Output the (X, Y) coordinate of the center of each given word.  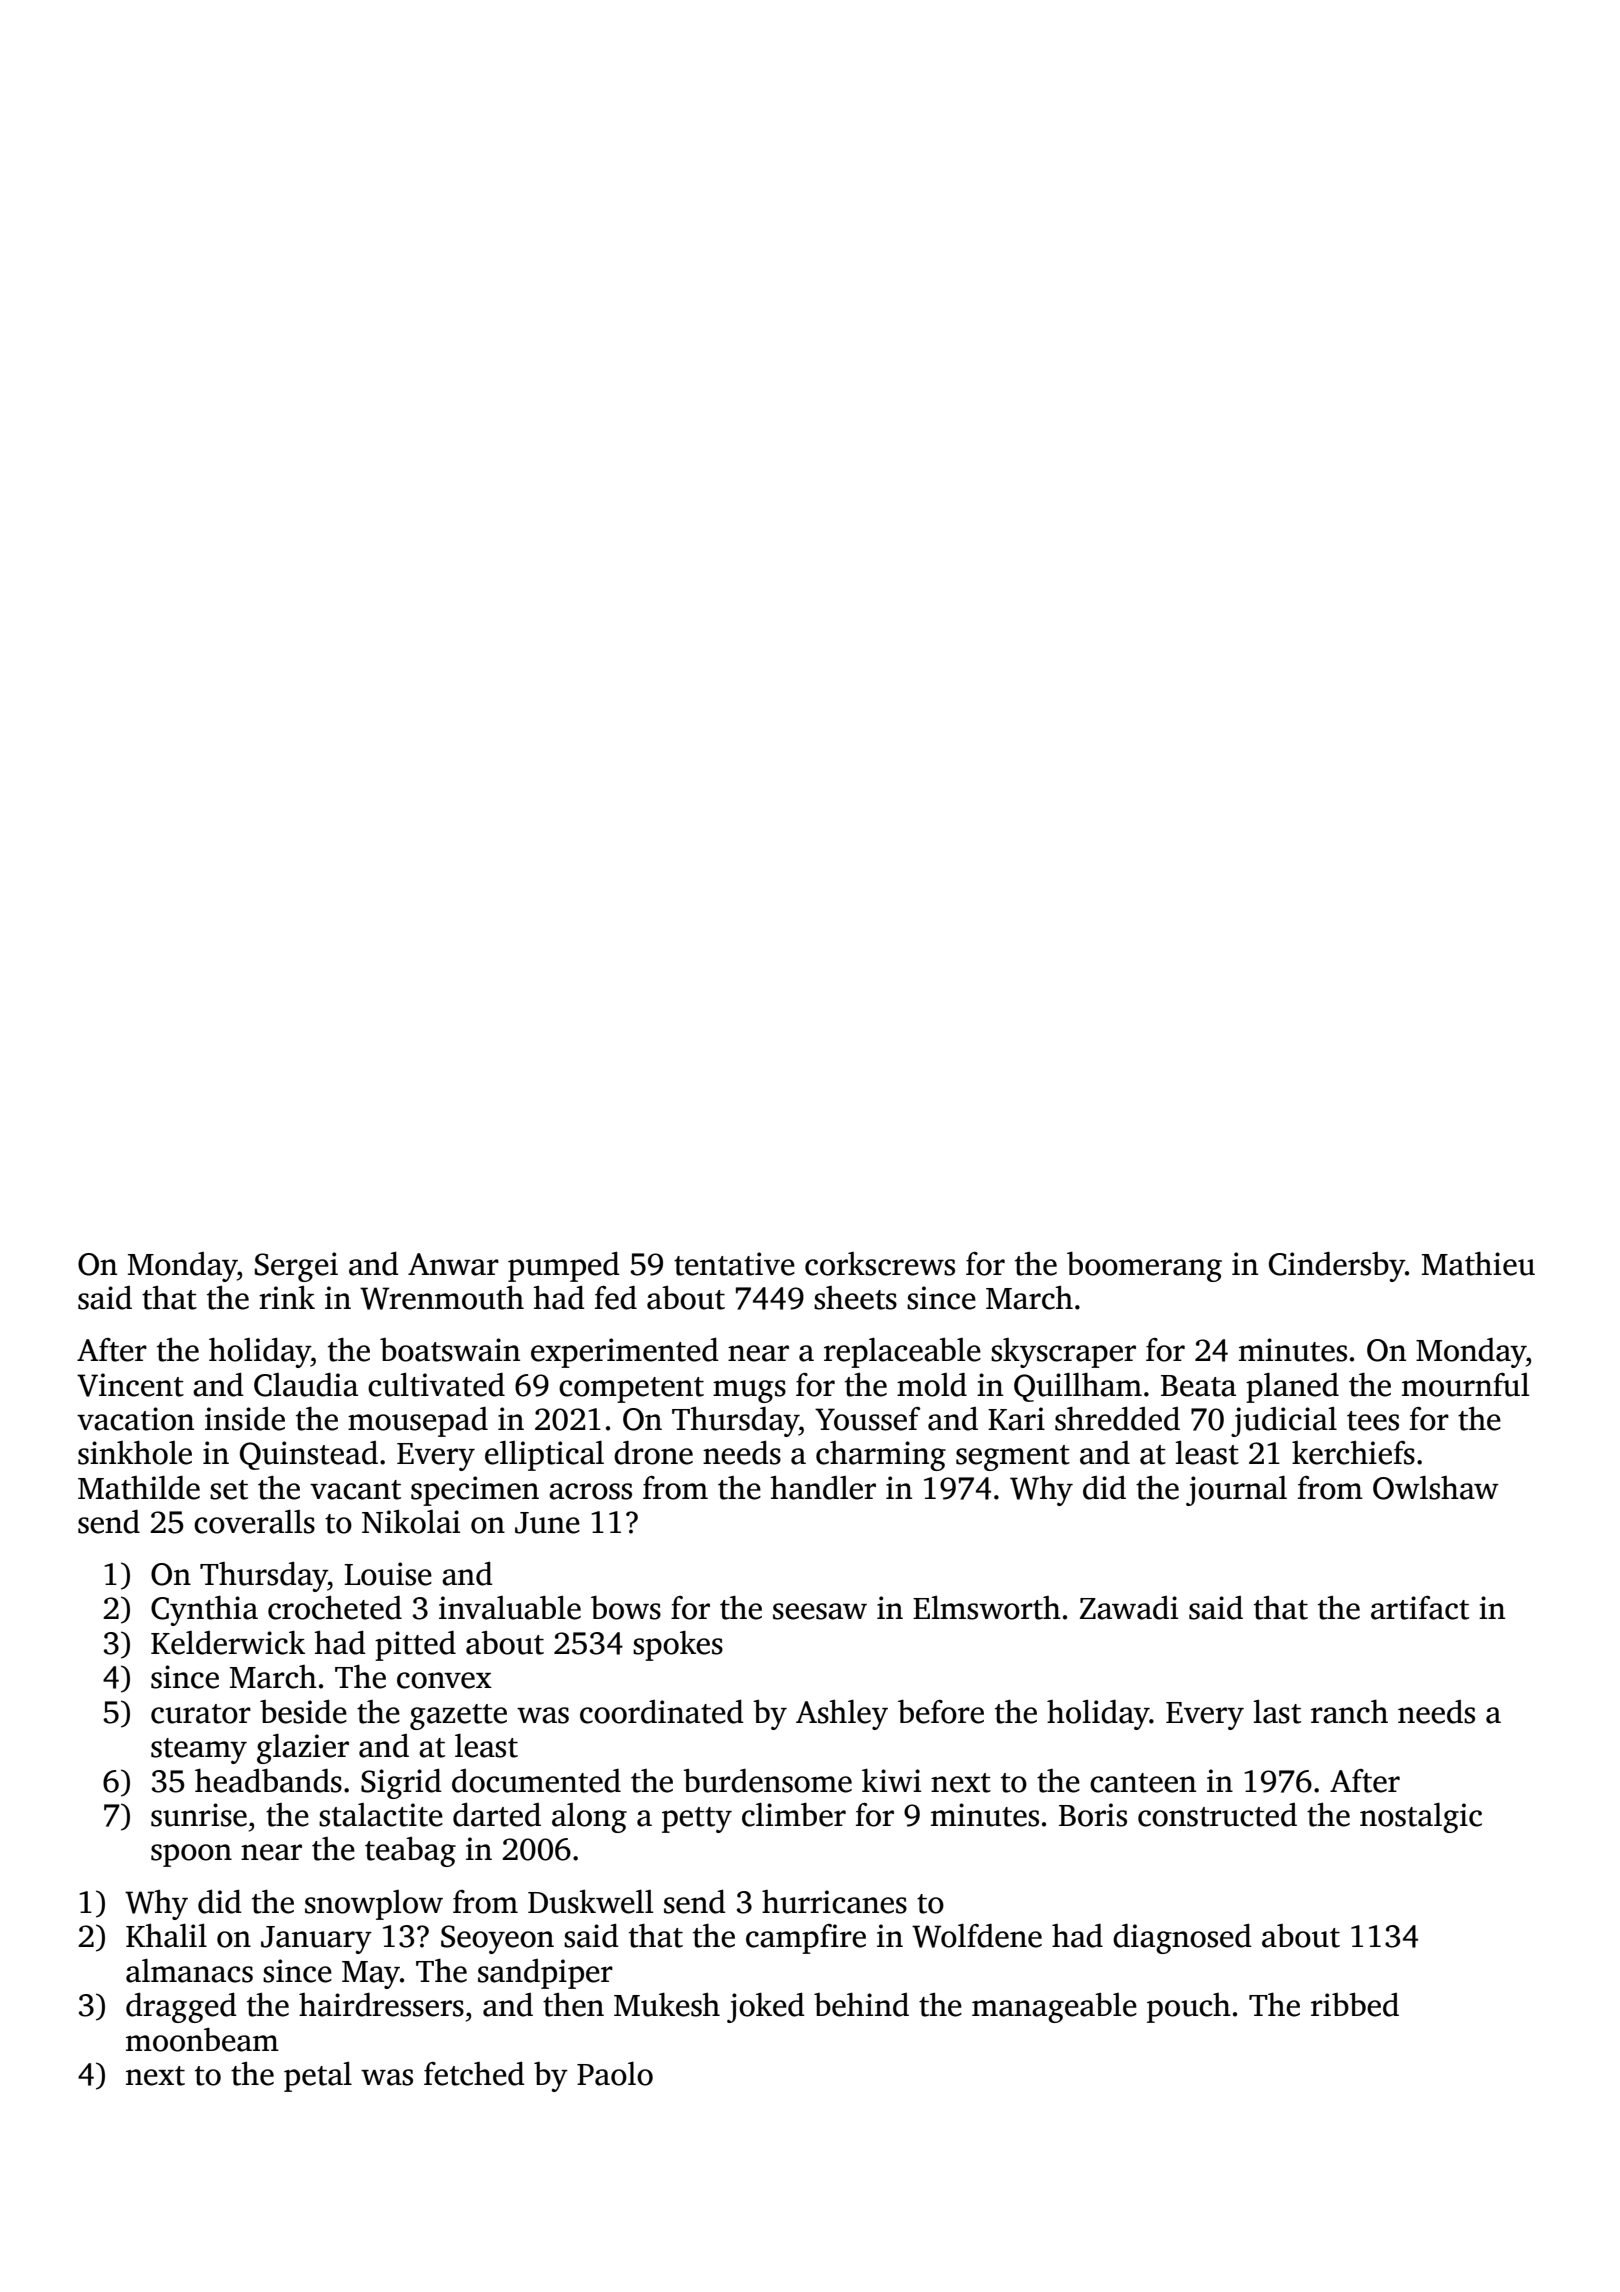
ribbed (1355, 2005)
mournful (1465, 1385)
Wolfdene (977, 1936)
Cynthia (204, 1611)
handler (823, 1488)
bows (626, 1608)
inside (245, 1419)
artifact (1420, 1608)
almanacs (189, 1971)
